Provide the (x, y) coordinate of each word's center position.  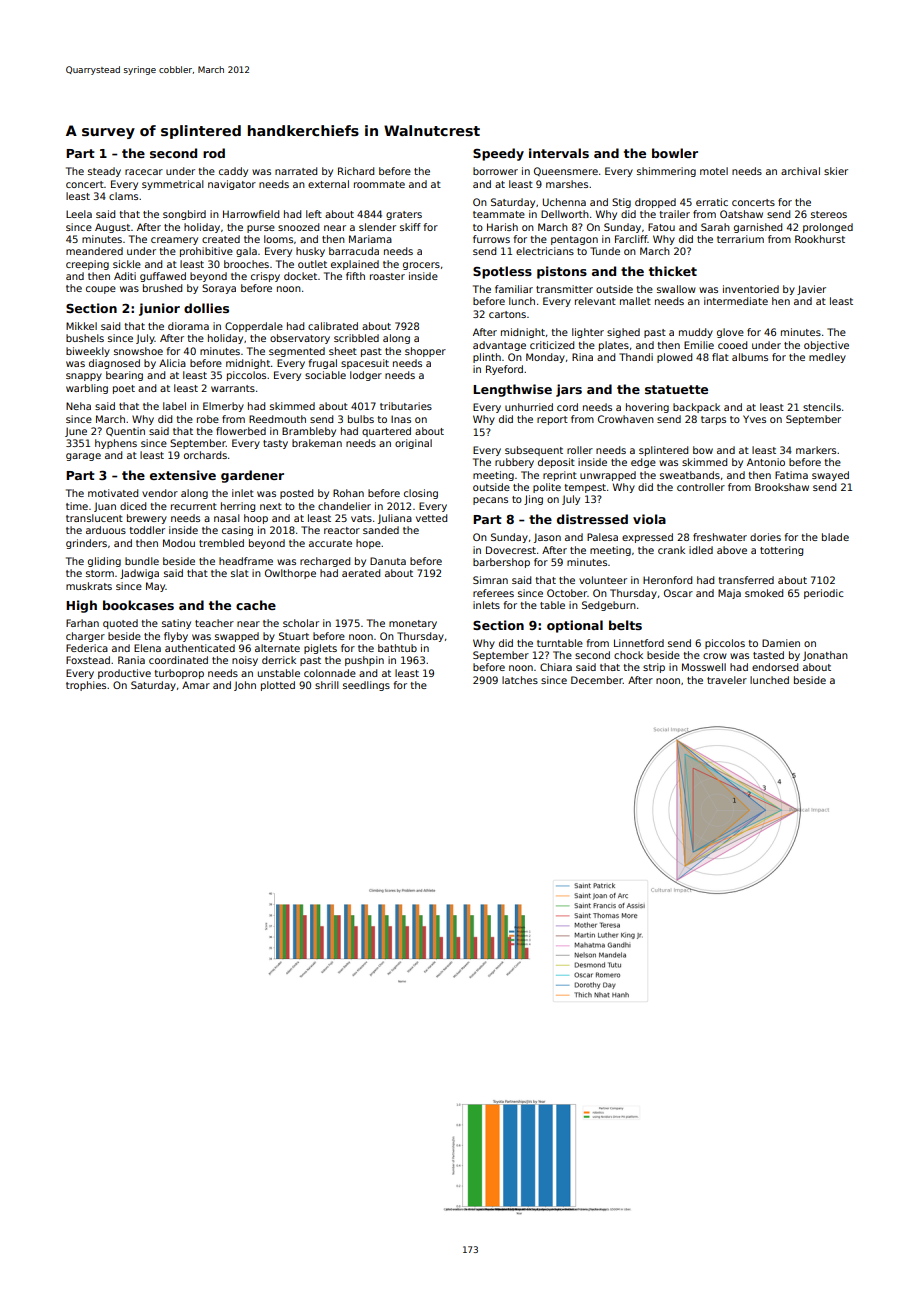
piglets (320, 649)
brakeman (317, 443)
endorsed (775, 667)
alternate (277, 648)
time (77, 506)
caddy (233, 172)
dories (765, 537)
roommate (379, 184)
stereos (829, 214)
